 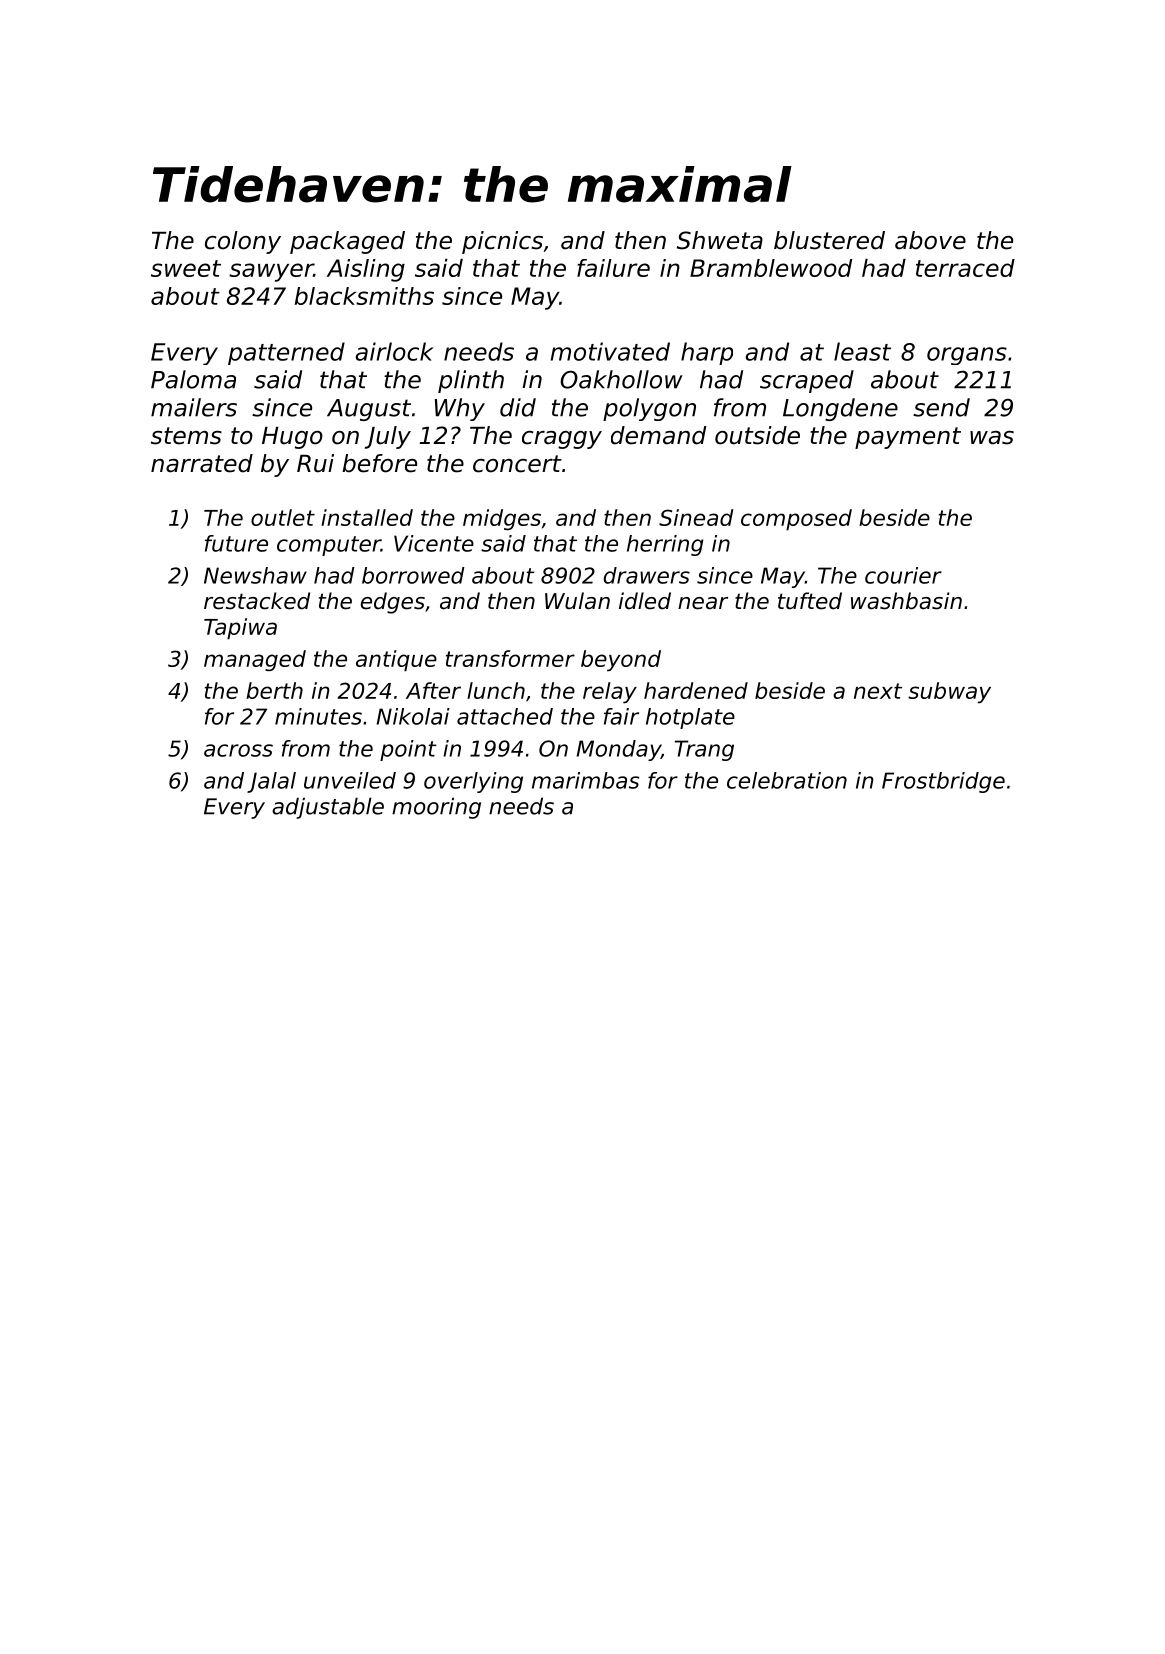 I want to click on scraped, so click(x=807, y=381).
